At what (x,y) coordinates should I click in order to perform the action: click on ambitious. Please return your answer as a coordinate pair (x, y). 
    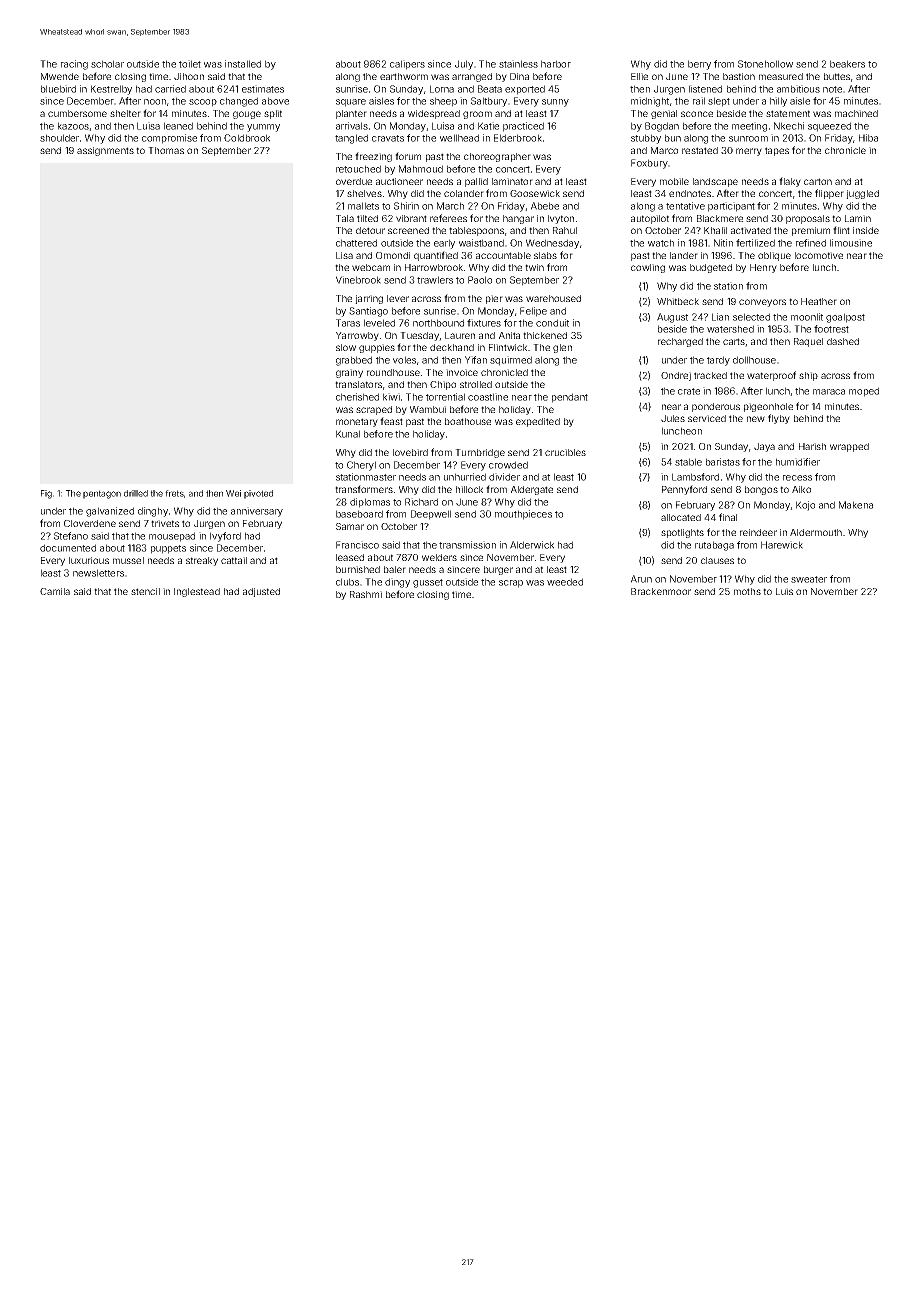
    Looking at the image, I should click on (798, 89).
